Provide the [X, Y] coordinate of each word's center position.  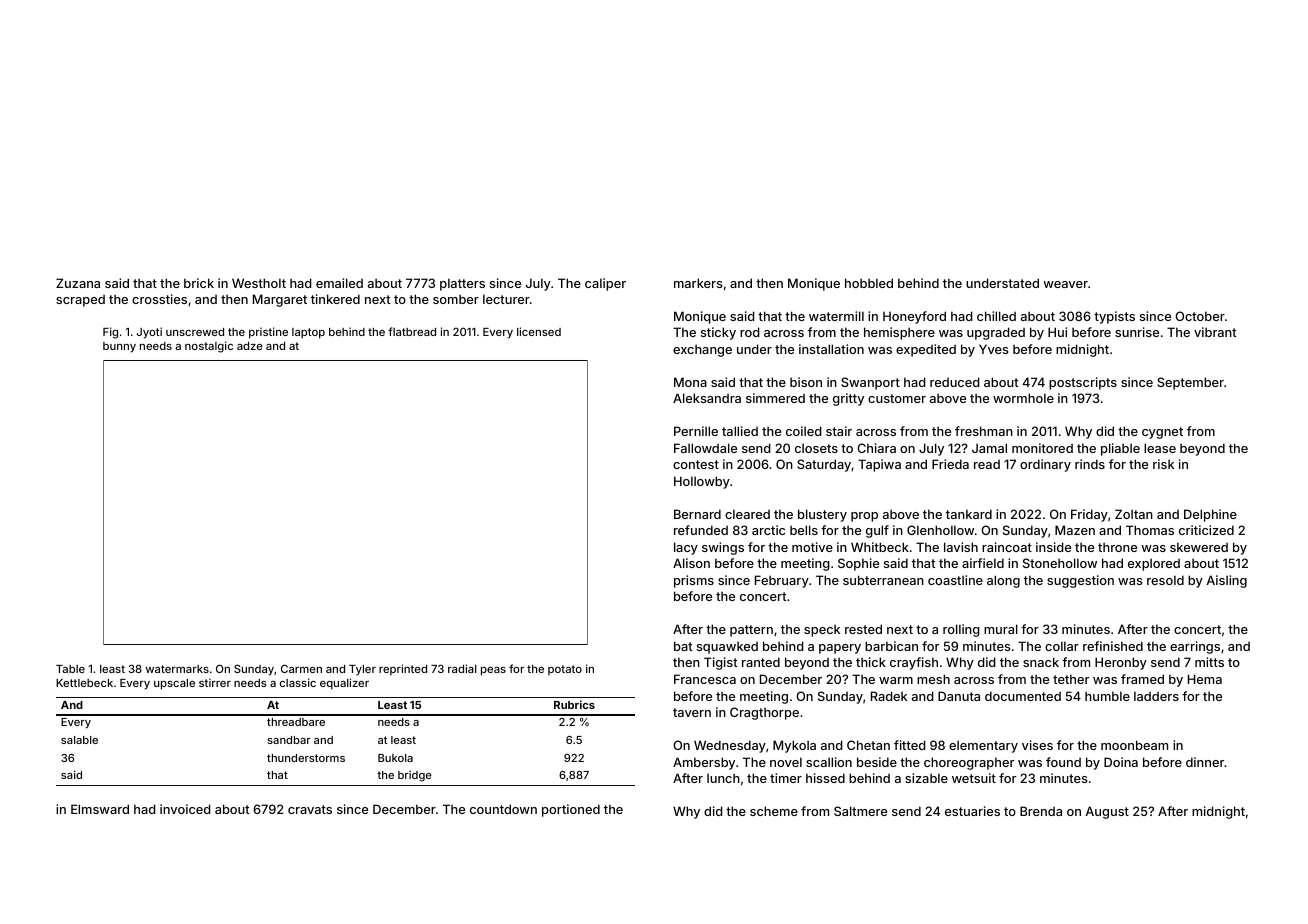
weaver [1066, 284]
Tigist [721, 663]
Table [70, 669]
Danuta [959, 696]
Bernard [697, 514]
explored [1154, 564]
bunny [119, 347]
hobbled [869, 283]
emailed [339, 283]
